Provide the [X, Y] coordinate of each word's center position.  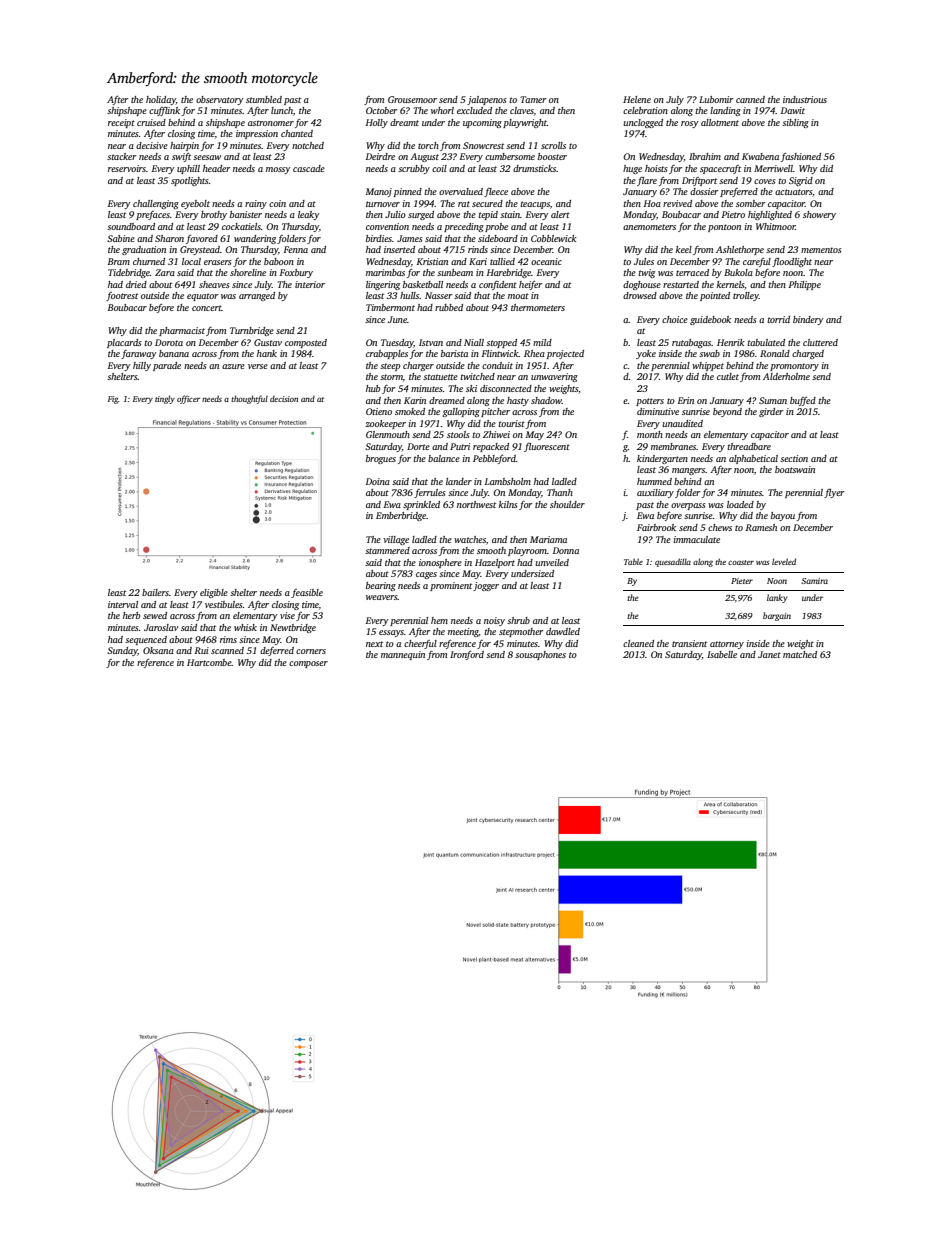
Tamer [533, 99]
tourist [511, 423]
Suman [773, 400]
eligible [214, 593]
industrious [805, 99]
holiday [161, 100]
